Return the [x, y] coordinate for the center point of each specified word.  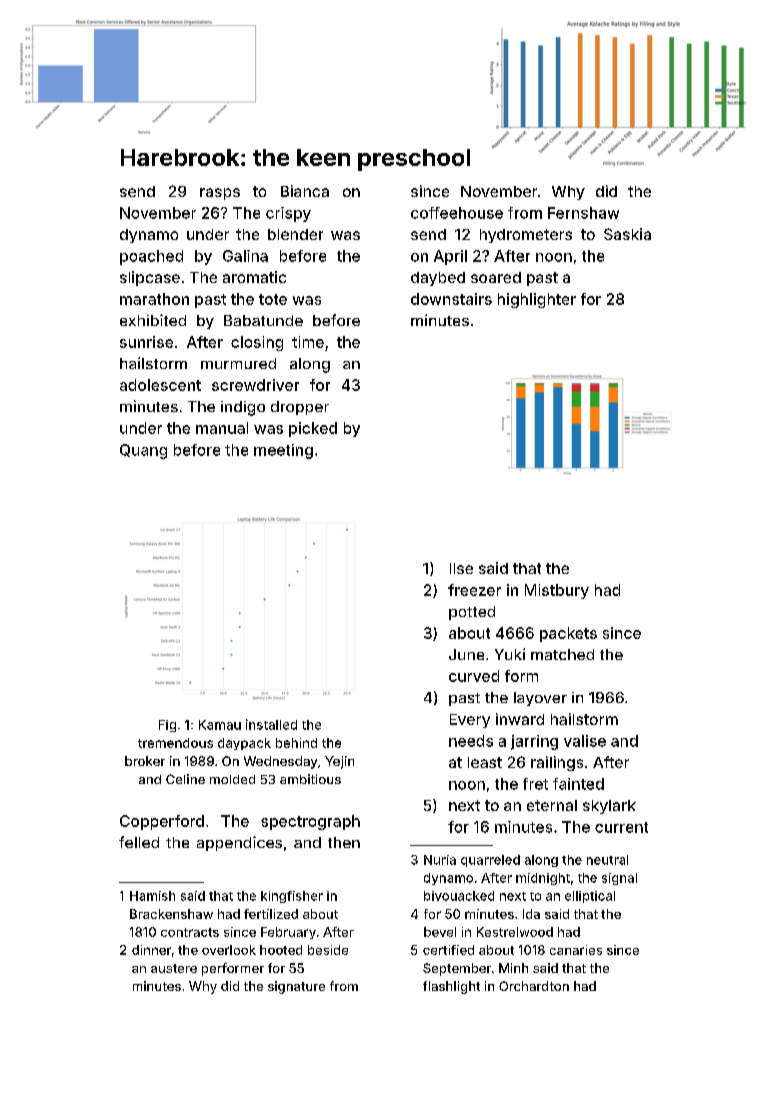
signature [296, 987]
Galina [245, 256]
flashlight [451, 987]
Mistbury [557, 591]
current [621, 827]
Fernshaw [583, 213]
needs [471, 741]
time [308, 342]
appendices [239, 843]
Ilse [461, 568]
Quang [143, 451]
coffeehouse [457, 213]
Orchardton [534, 986]
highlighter [537, 300]
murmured [238, 363]
